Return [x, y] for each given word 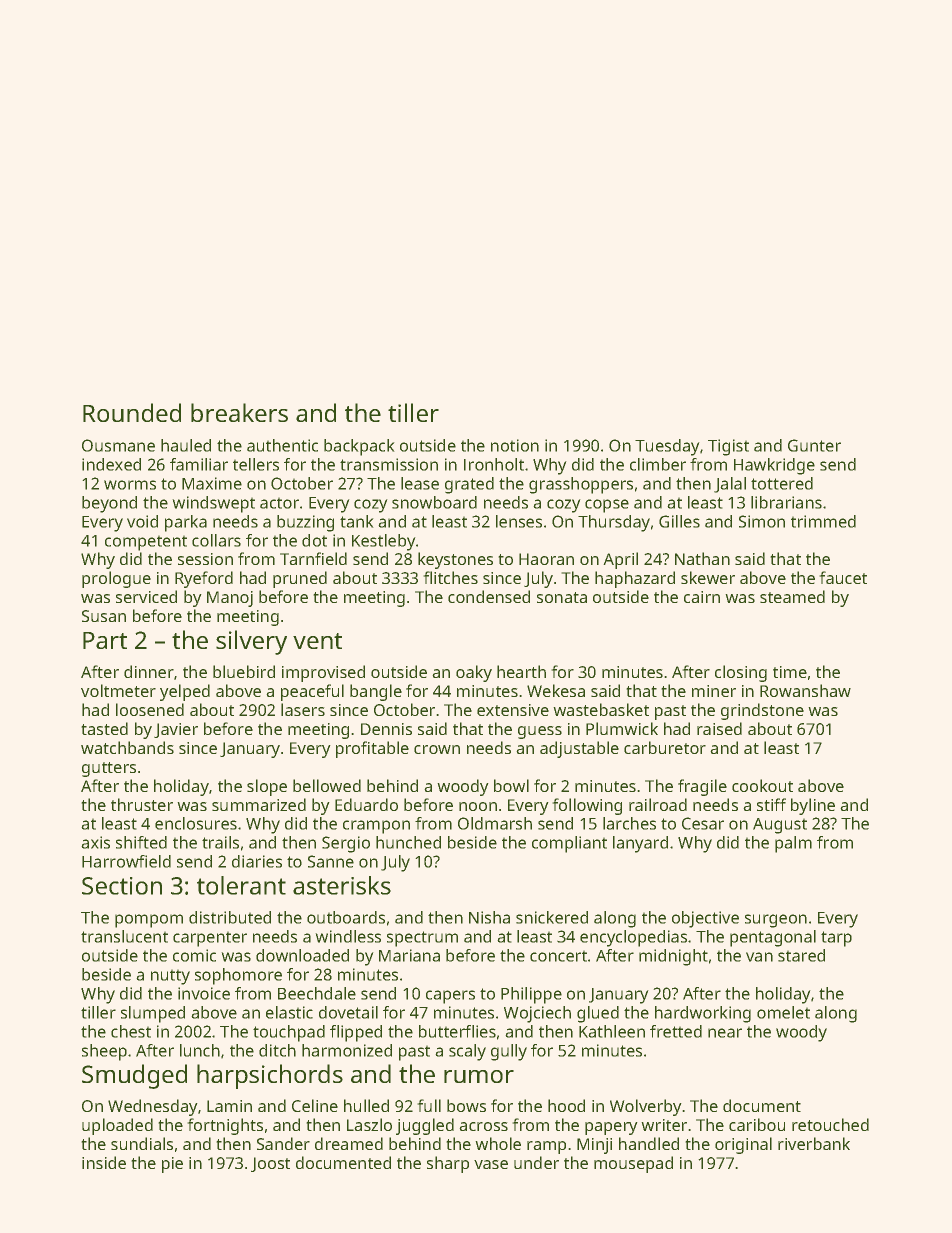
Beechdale [317, 993]
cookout [762, 785]
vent [317, 641]
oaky [474, 673]
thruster [142, 804]
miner [714, 691]
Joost [270, 1164]
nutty [170, 977]
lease [420, 483]
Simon [762, 521]
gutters [109, 769]
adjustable [579, 749]
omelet [783, 1012]
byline [813, 806]
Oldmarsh [495, 823]
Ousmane [118, 445]
